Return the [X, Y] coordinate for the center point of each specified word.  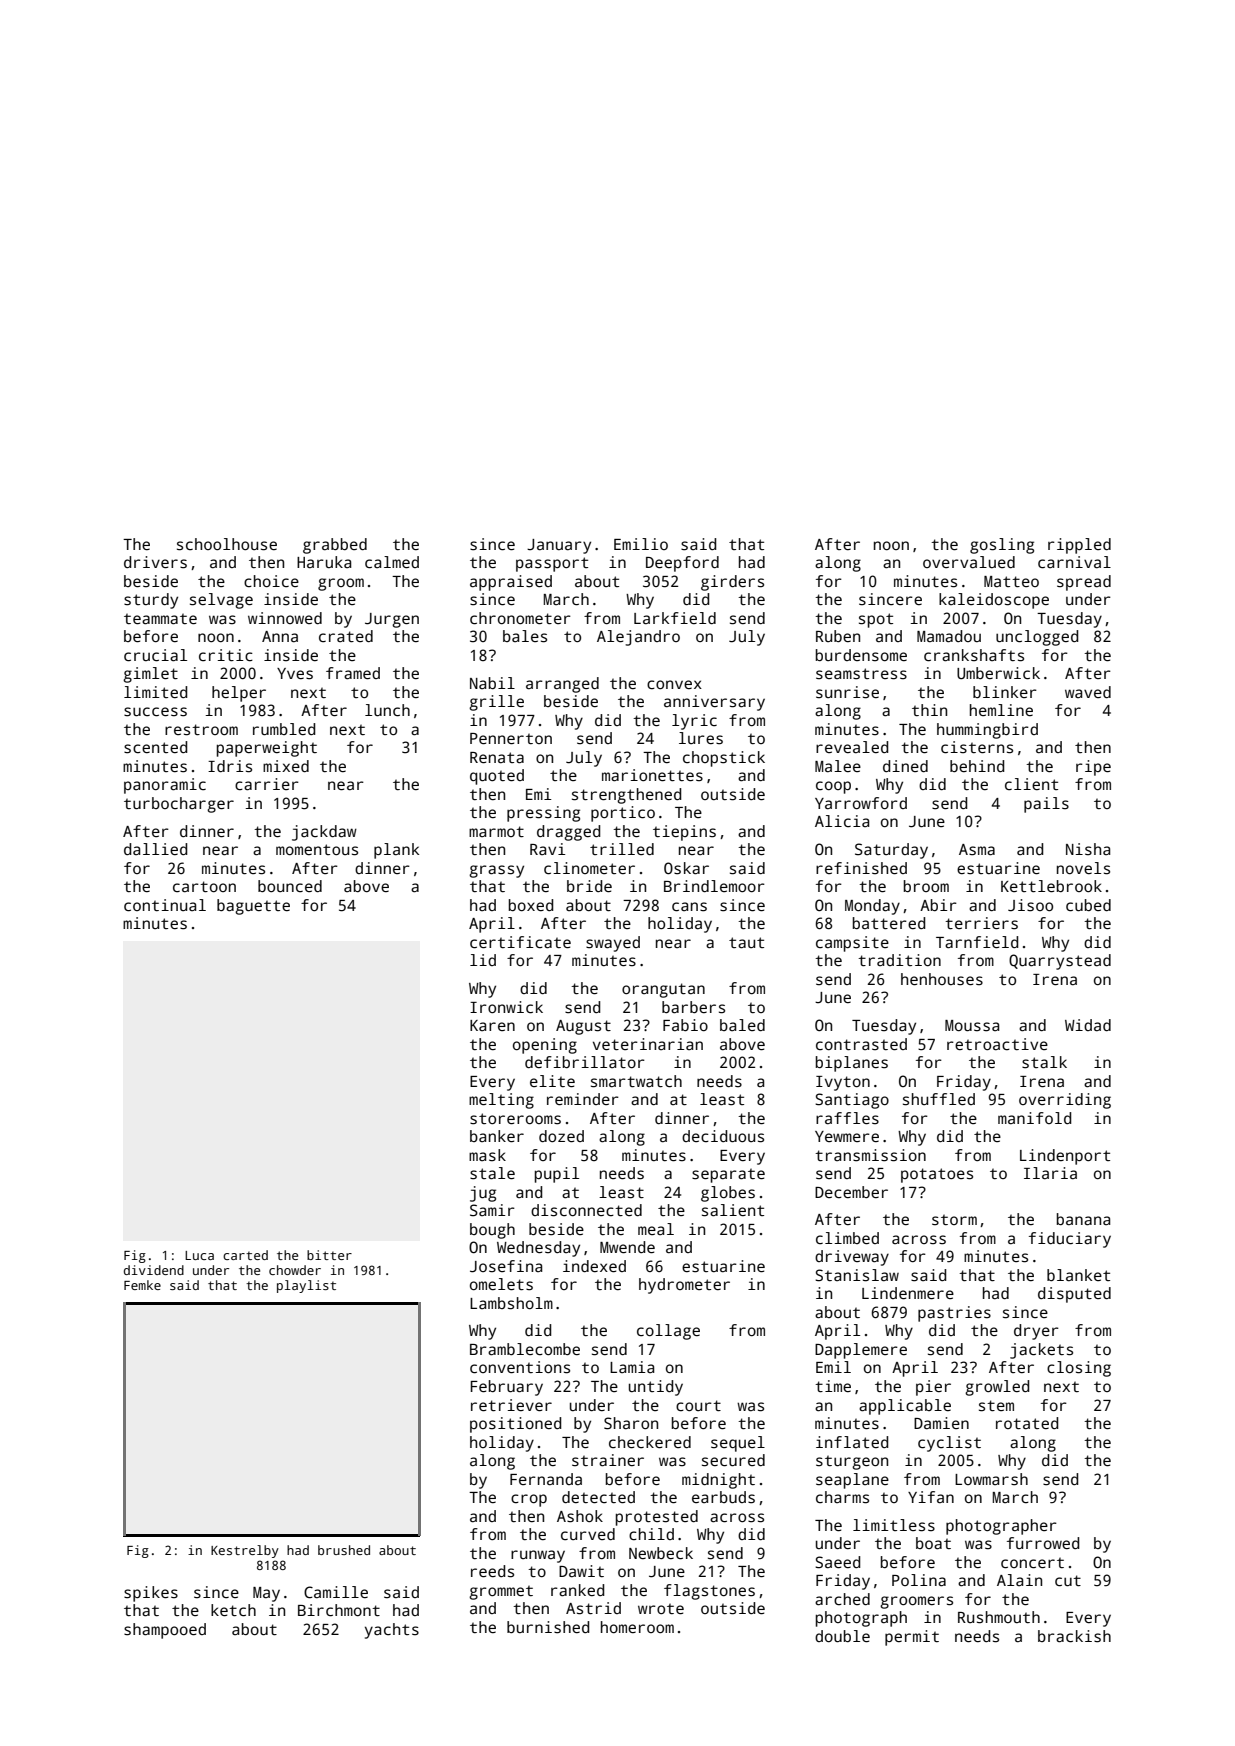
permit [912, 1638]
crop [529, 1500]
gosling [1002, 546]
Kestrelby [245, 1551]
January [559, 546]
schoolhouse [227, 544]
